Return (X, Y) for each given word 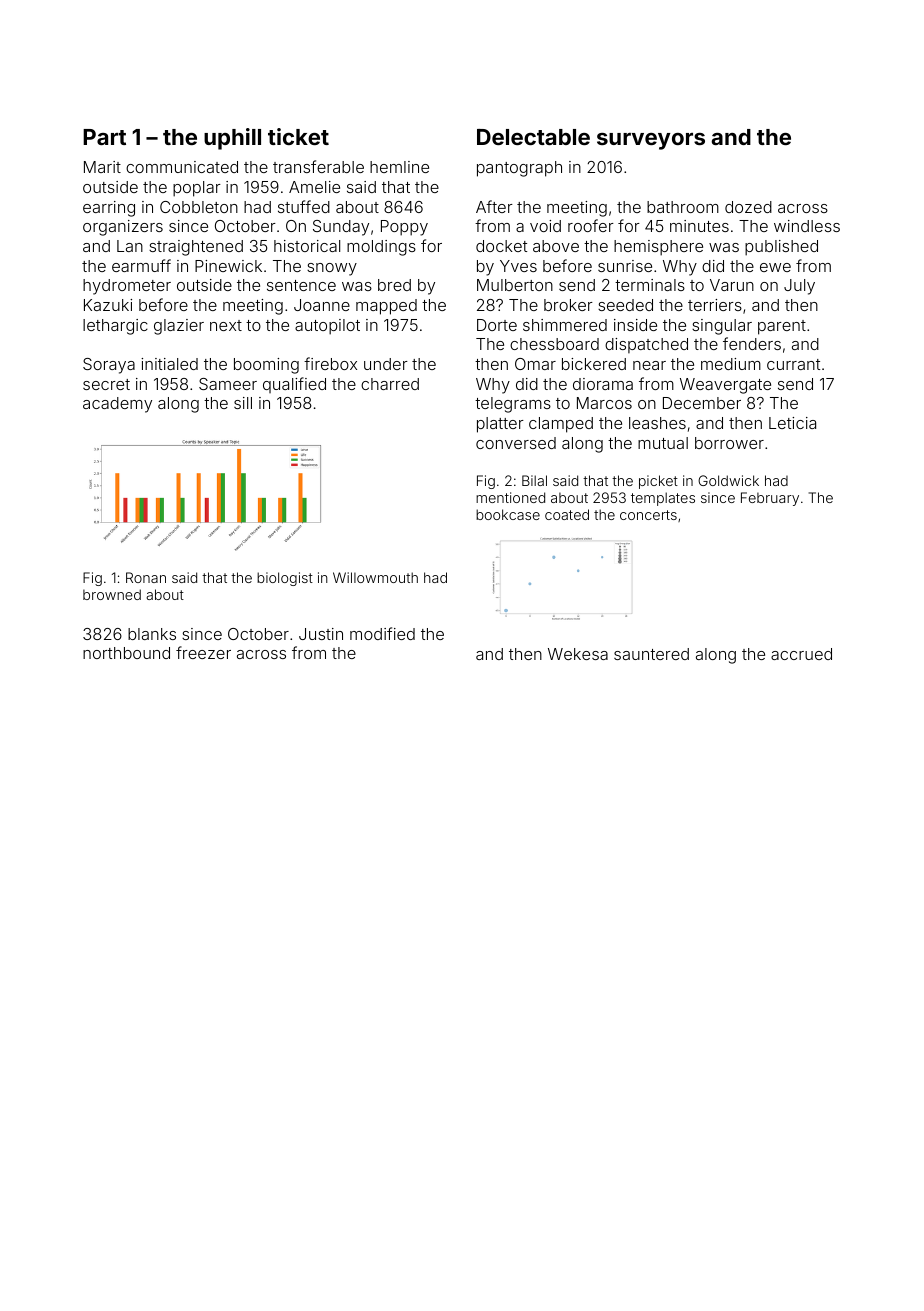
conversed (516, 443)
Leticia (792, 423)
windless (807, 226)
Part (104, 137)
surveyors (651, 141)
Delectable (533, 137)
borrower (729, 443)
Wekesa (578, 654)
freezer (203, 652)
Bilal (534, 480)
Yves (518, 266)
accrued (801, 654)
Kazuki (108, 305)
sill (243, 403)
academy (117, 405)
